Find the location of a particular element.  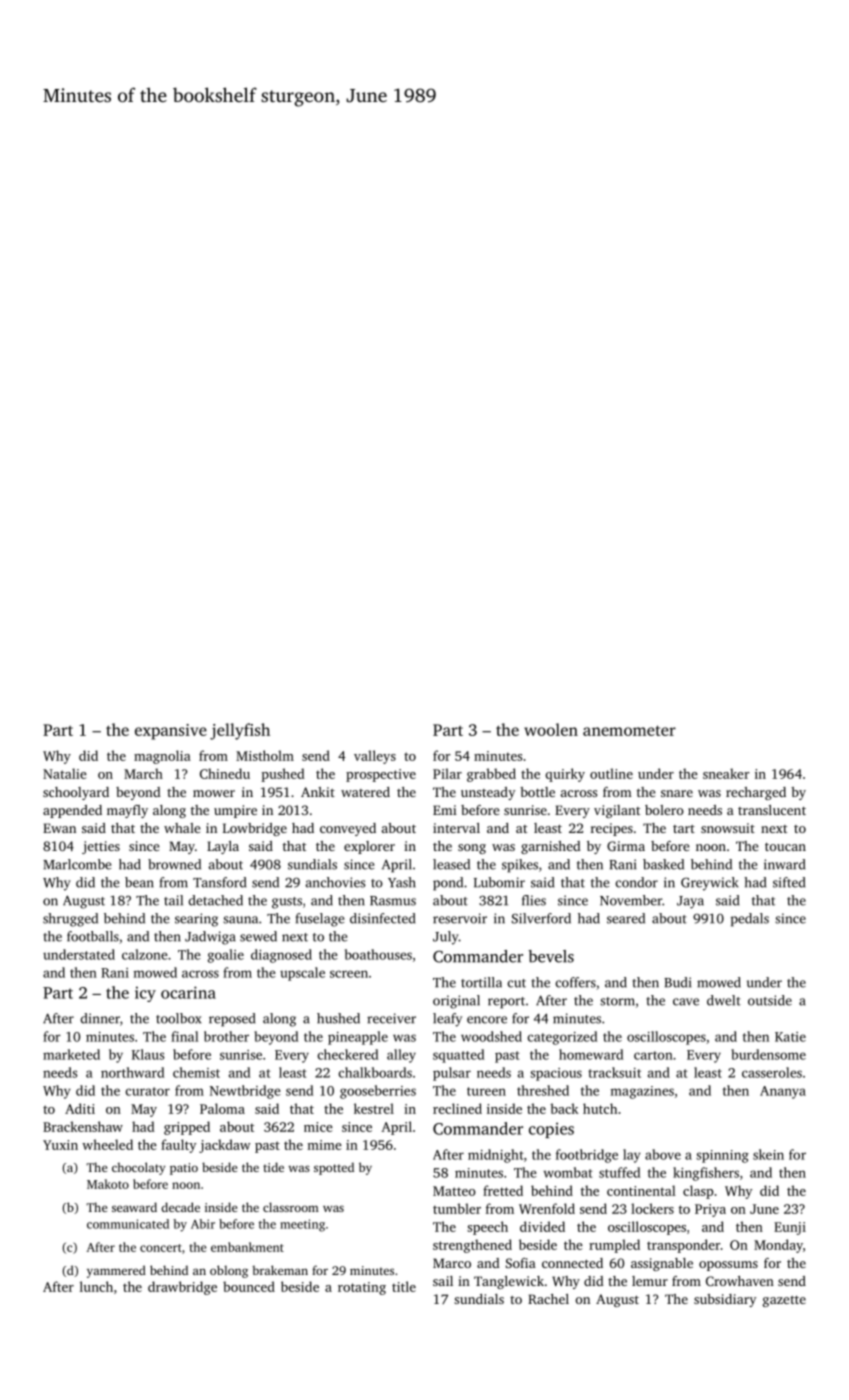

pedals is located at coordinates (750, 920).
